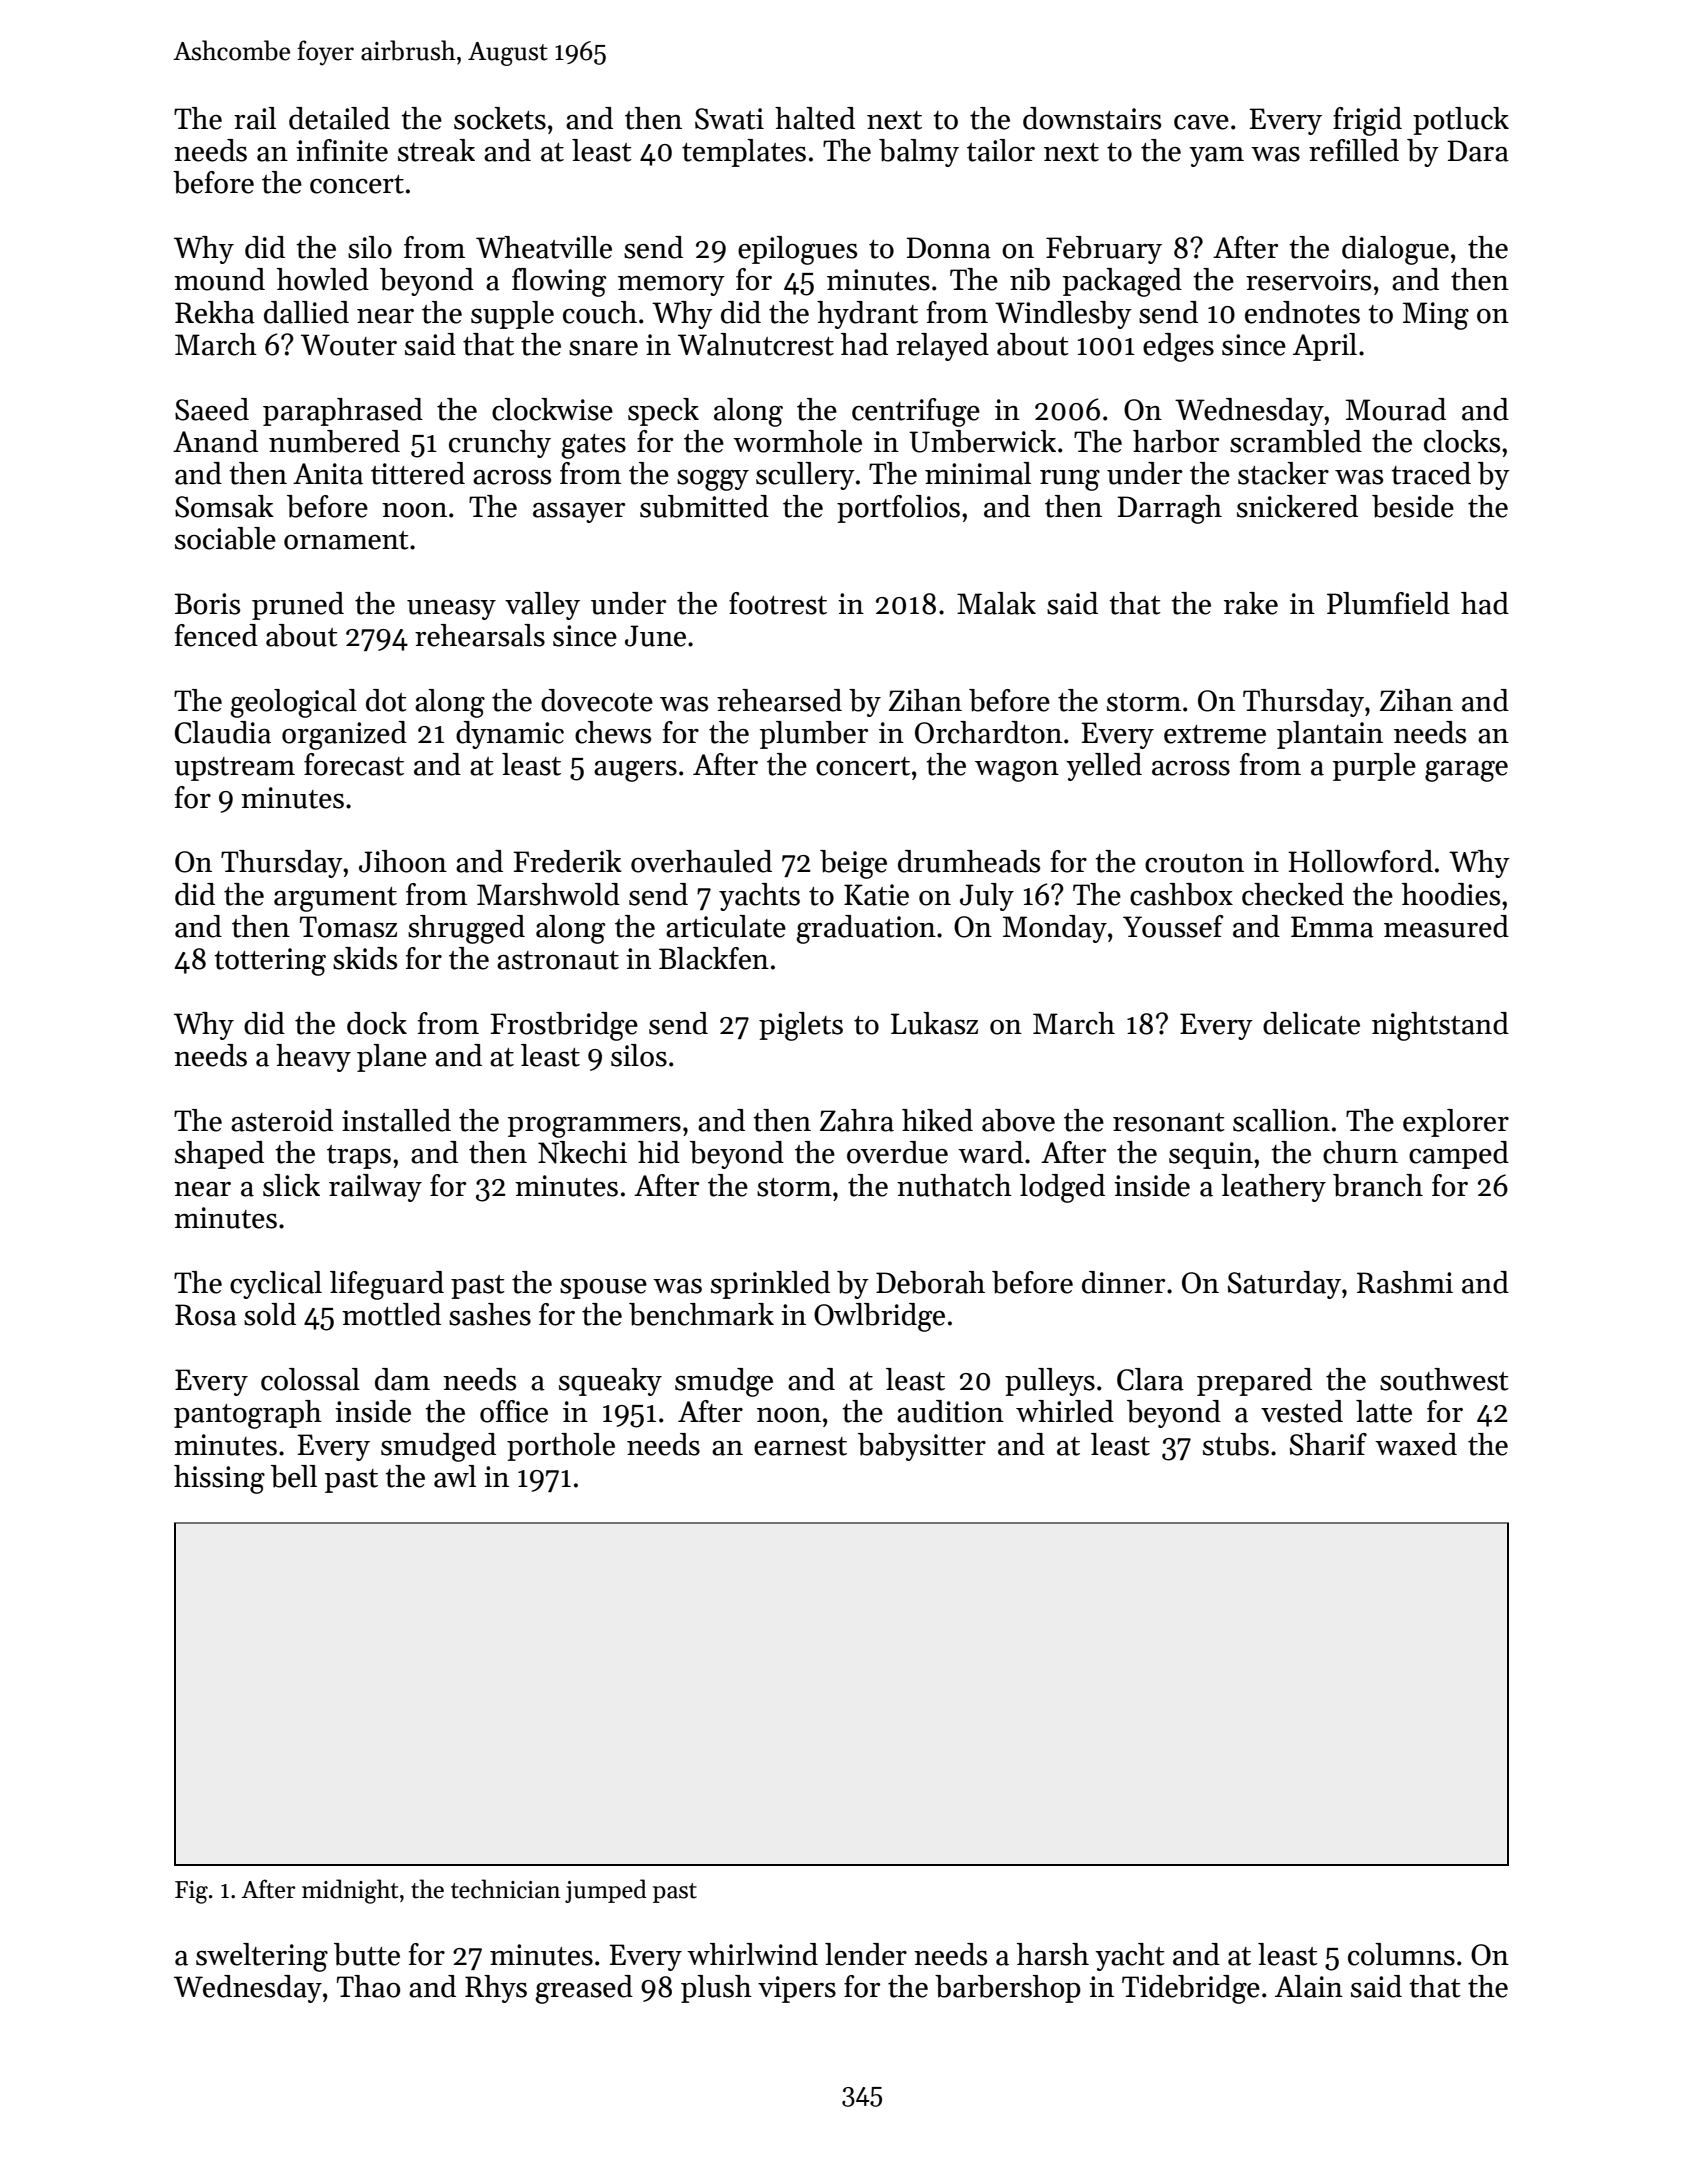  I want to click on vipers, so click(797, 1989).
